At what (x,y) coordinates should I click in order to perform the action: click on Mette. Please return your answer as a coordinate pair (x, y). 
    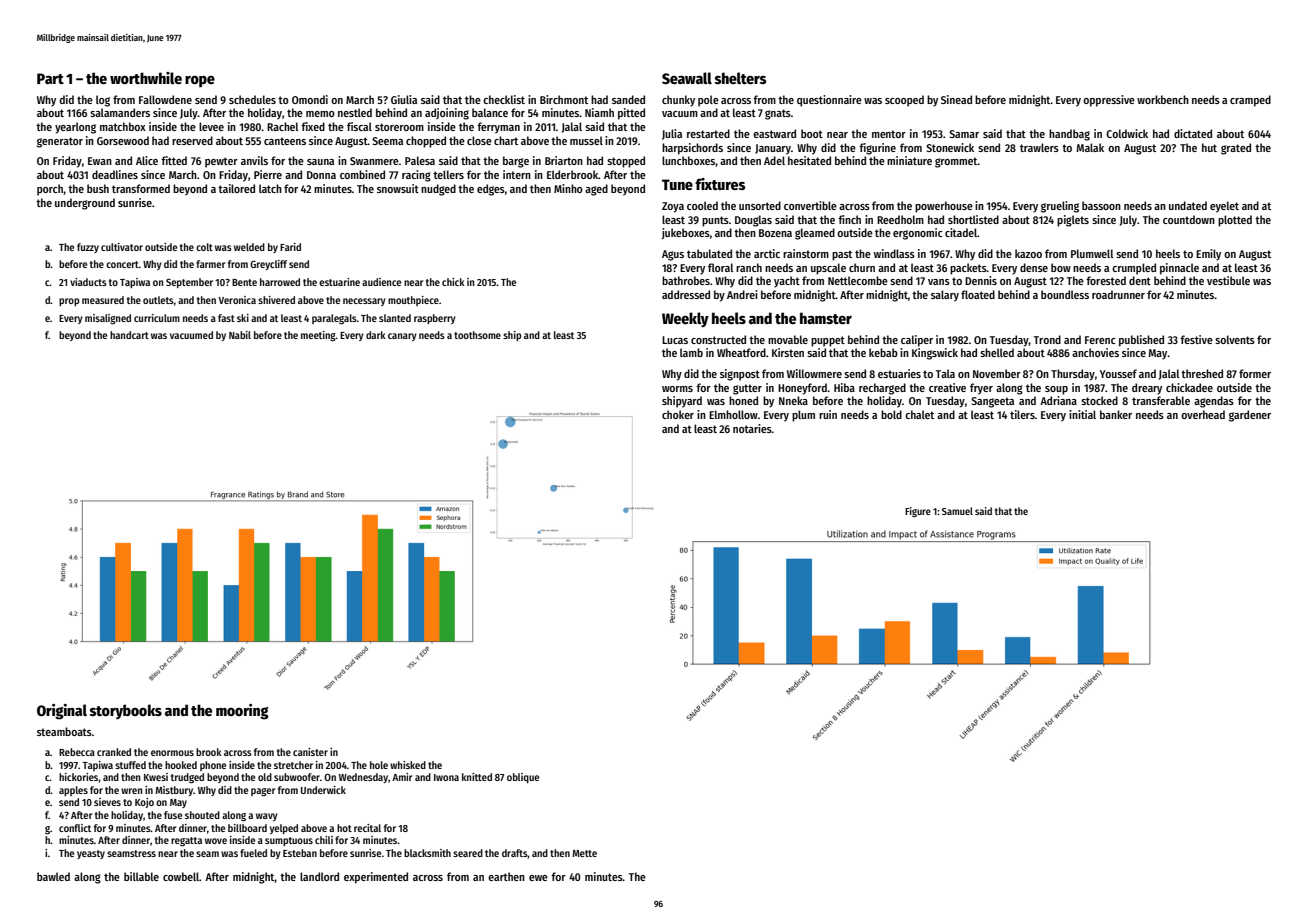
    Looking at the image, I should click on (584, 853).
